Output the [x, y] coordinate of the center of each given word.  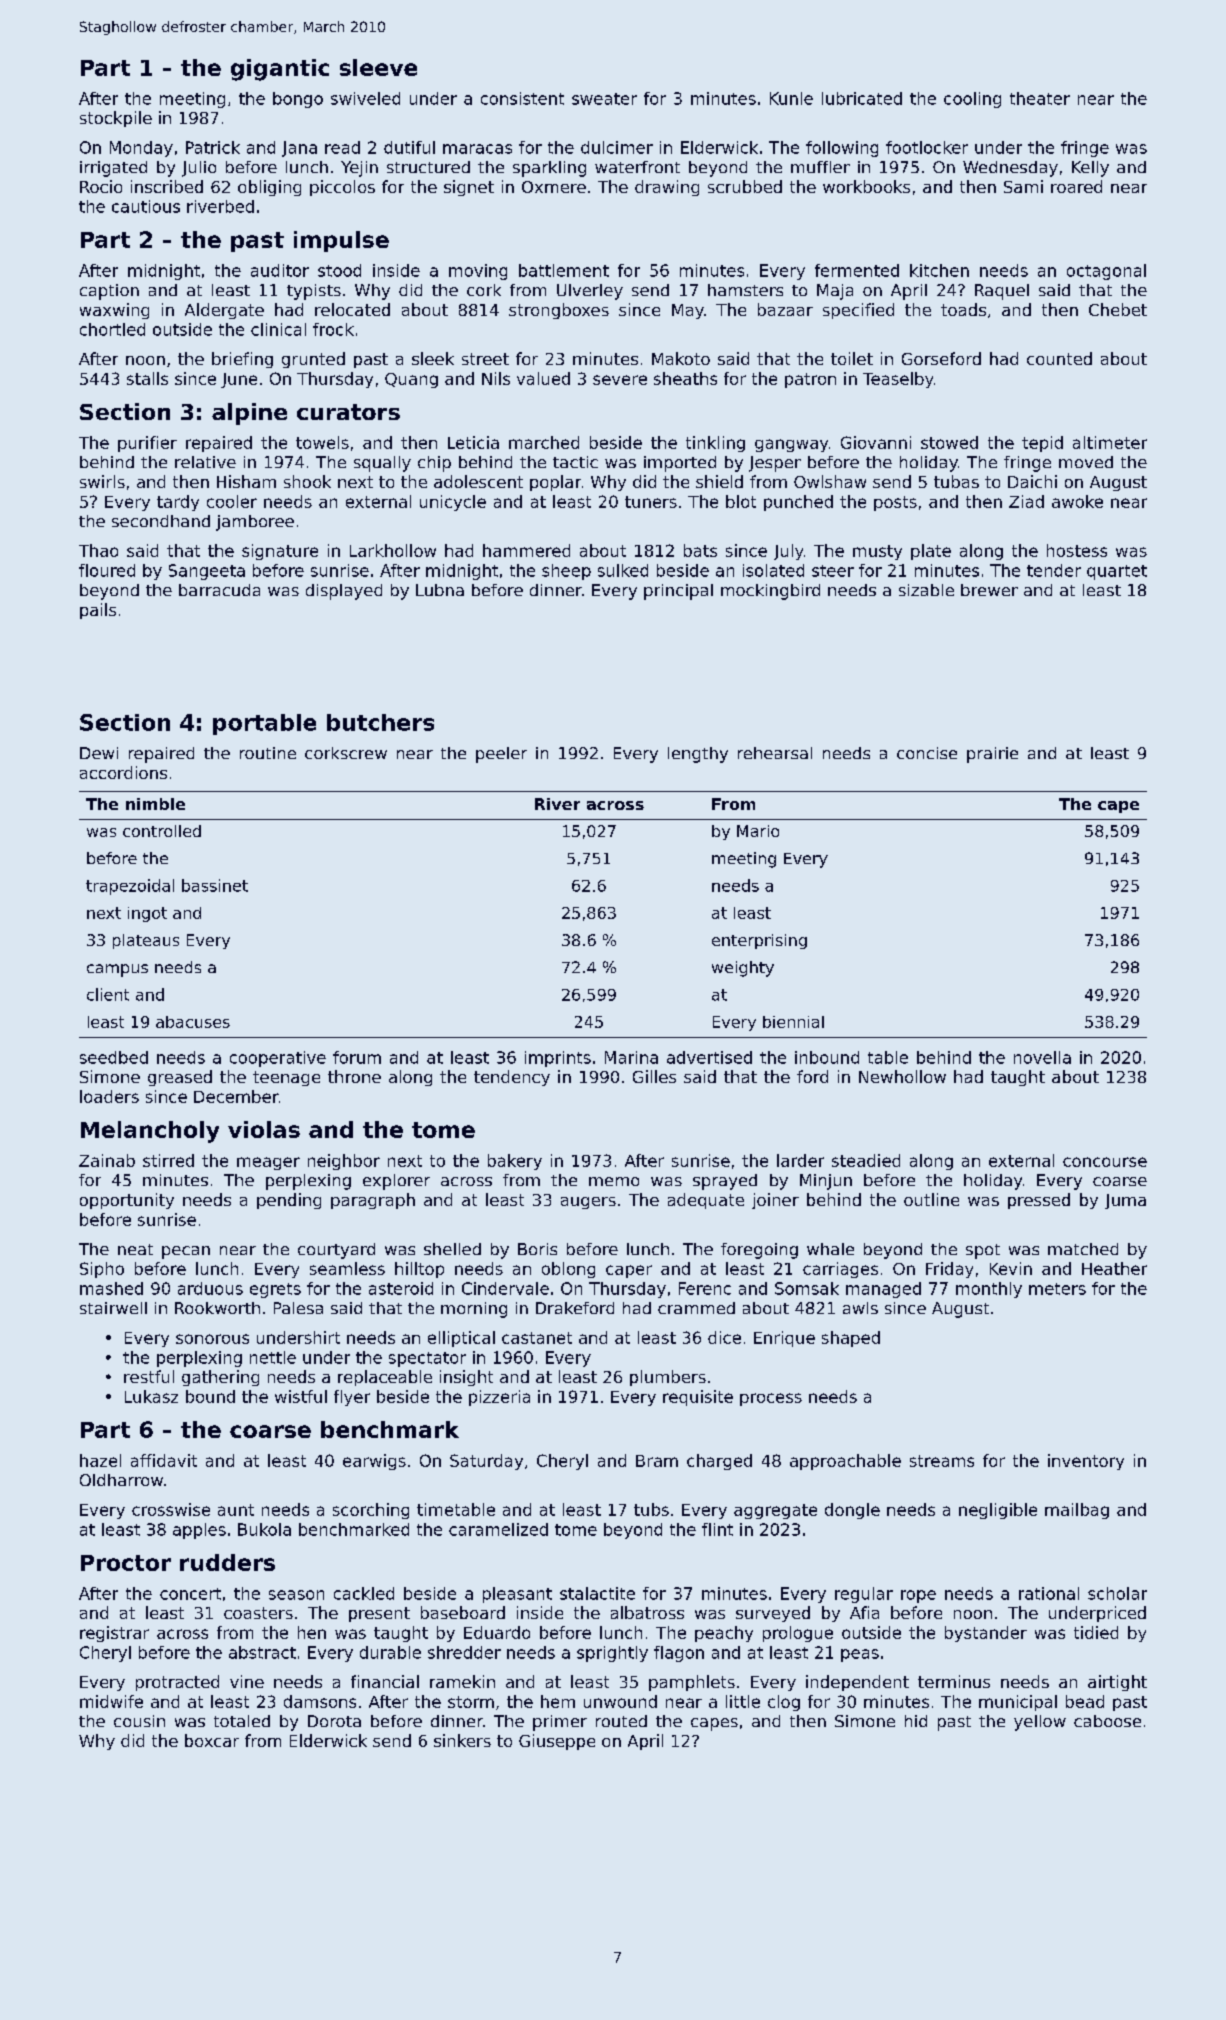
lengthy [698, 755]
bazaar [785, 309]
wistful [301, 1396]
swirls [102, 481]
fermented [857, 270]
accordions [123, 772]
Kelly [1090, 169]
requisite [698, 1398]
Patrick [213, 147]
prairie [992, 755]
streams [942, 1461]
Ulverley [590, 292]
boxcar [212, 1740]
